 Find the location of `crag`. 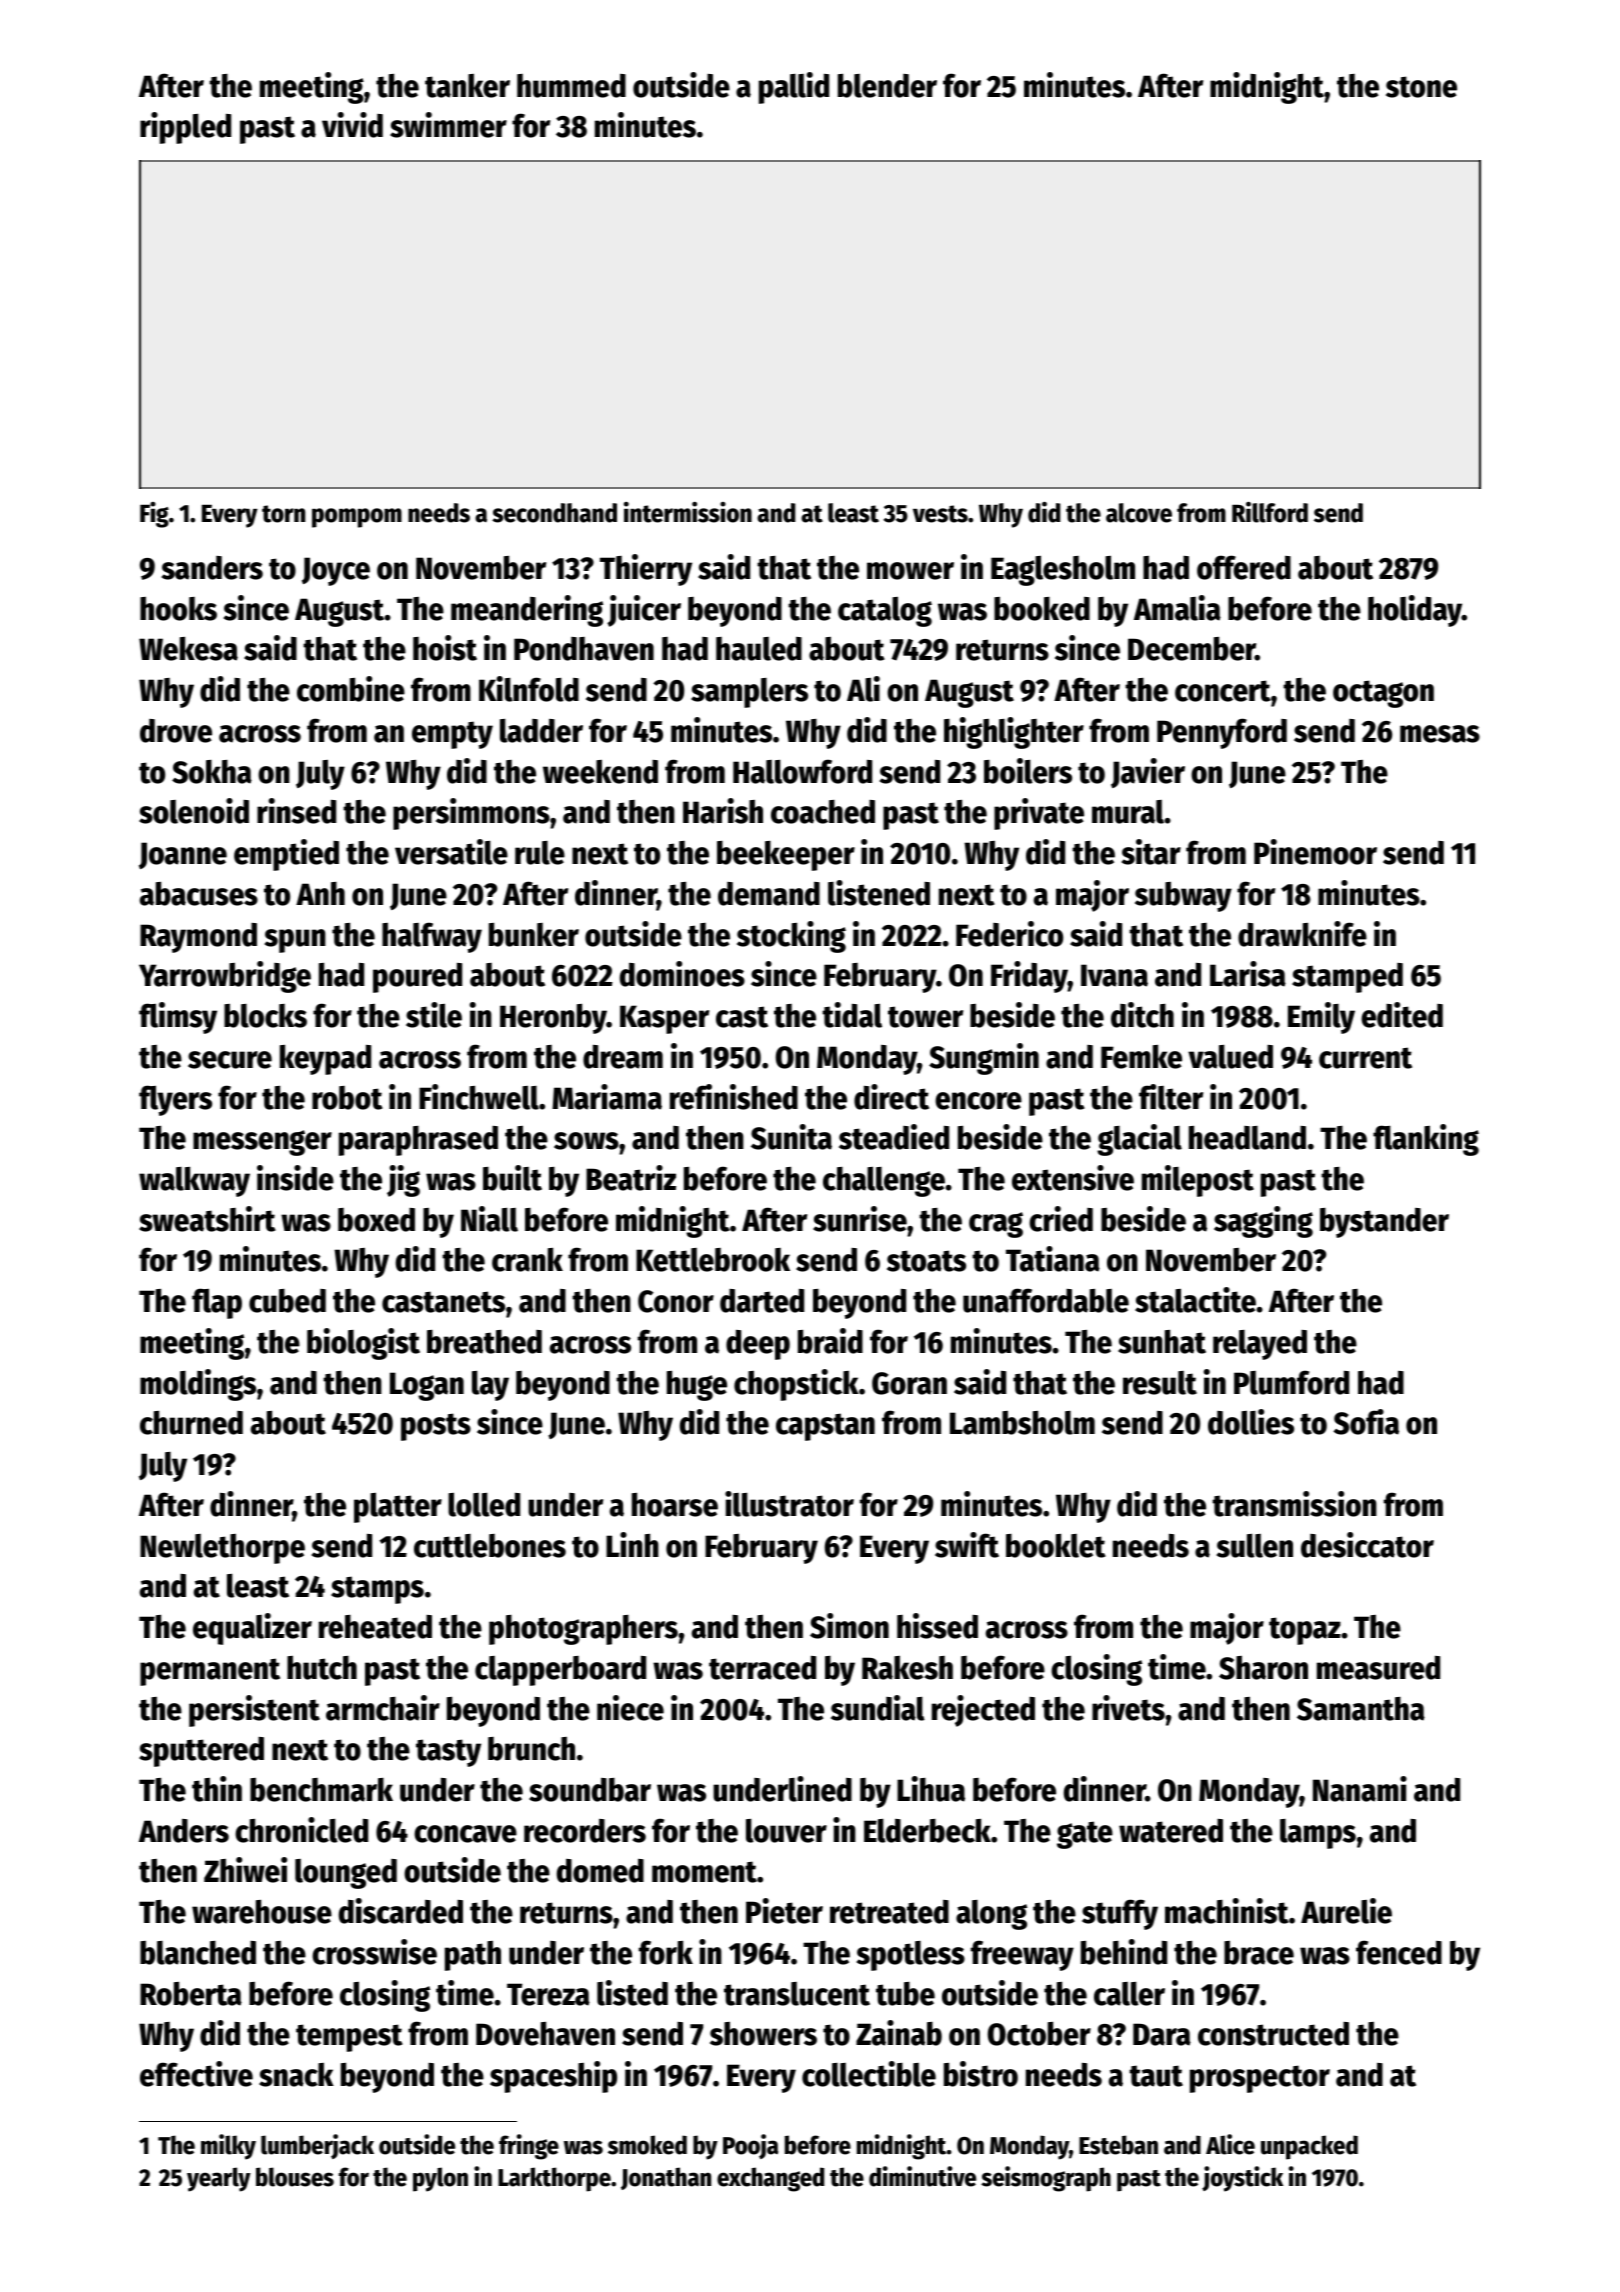

crag is located at coordinates (996, 1225).
